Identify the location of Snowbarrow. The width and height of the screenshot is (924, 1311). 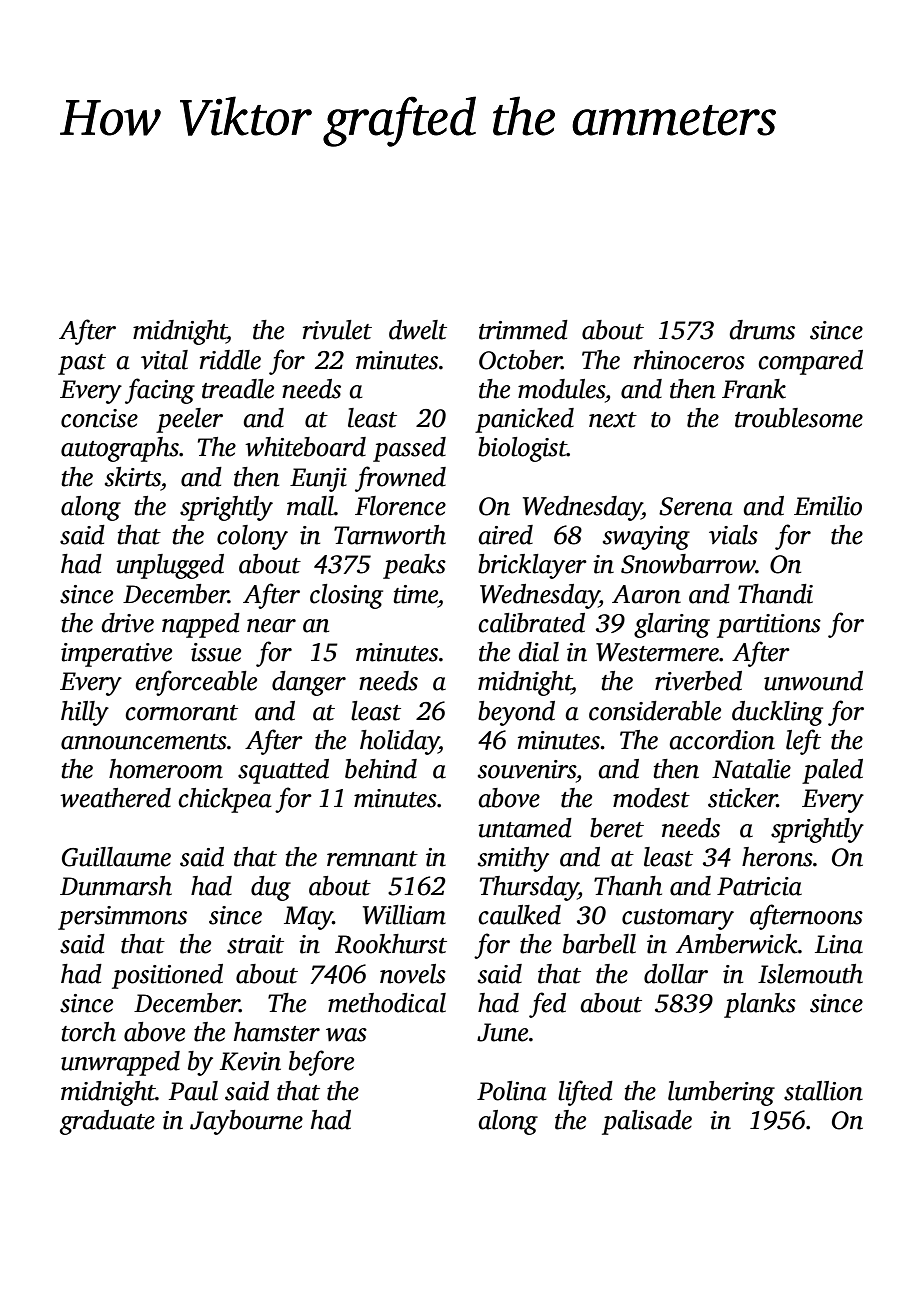
(688, 564).
